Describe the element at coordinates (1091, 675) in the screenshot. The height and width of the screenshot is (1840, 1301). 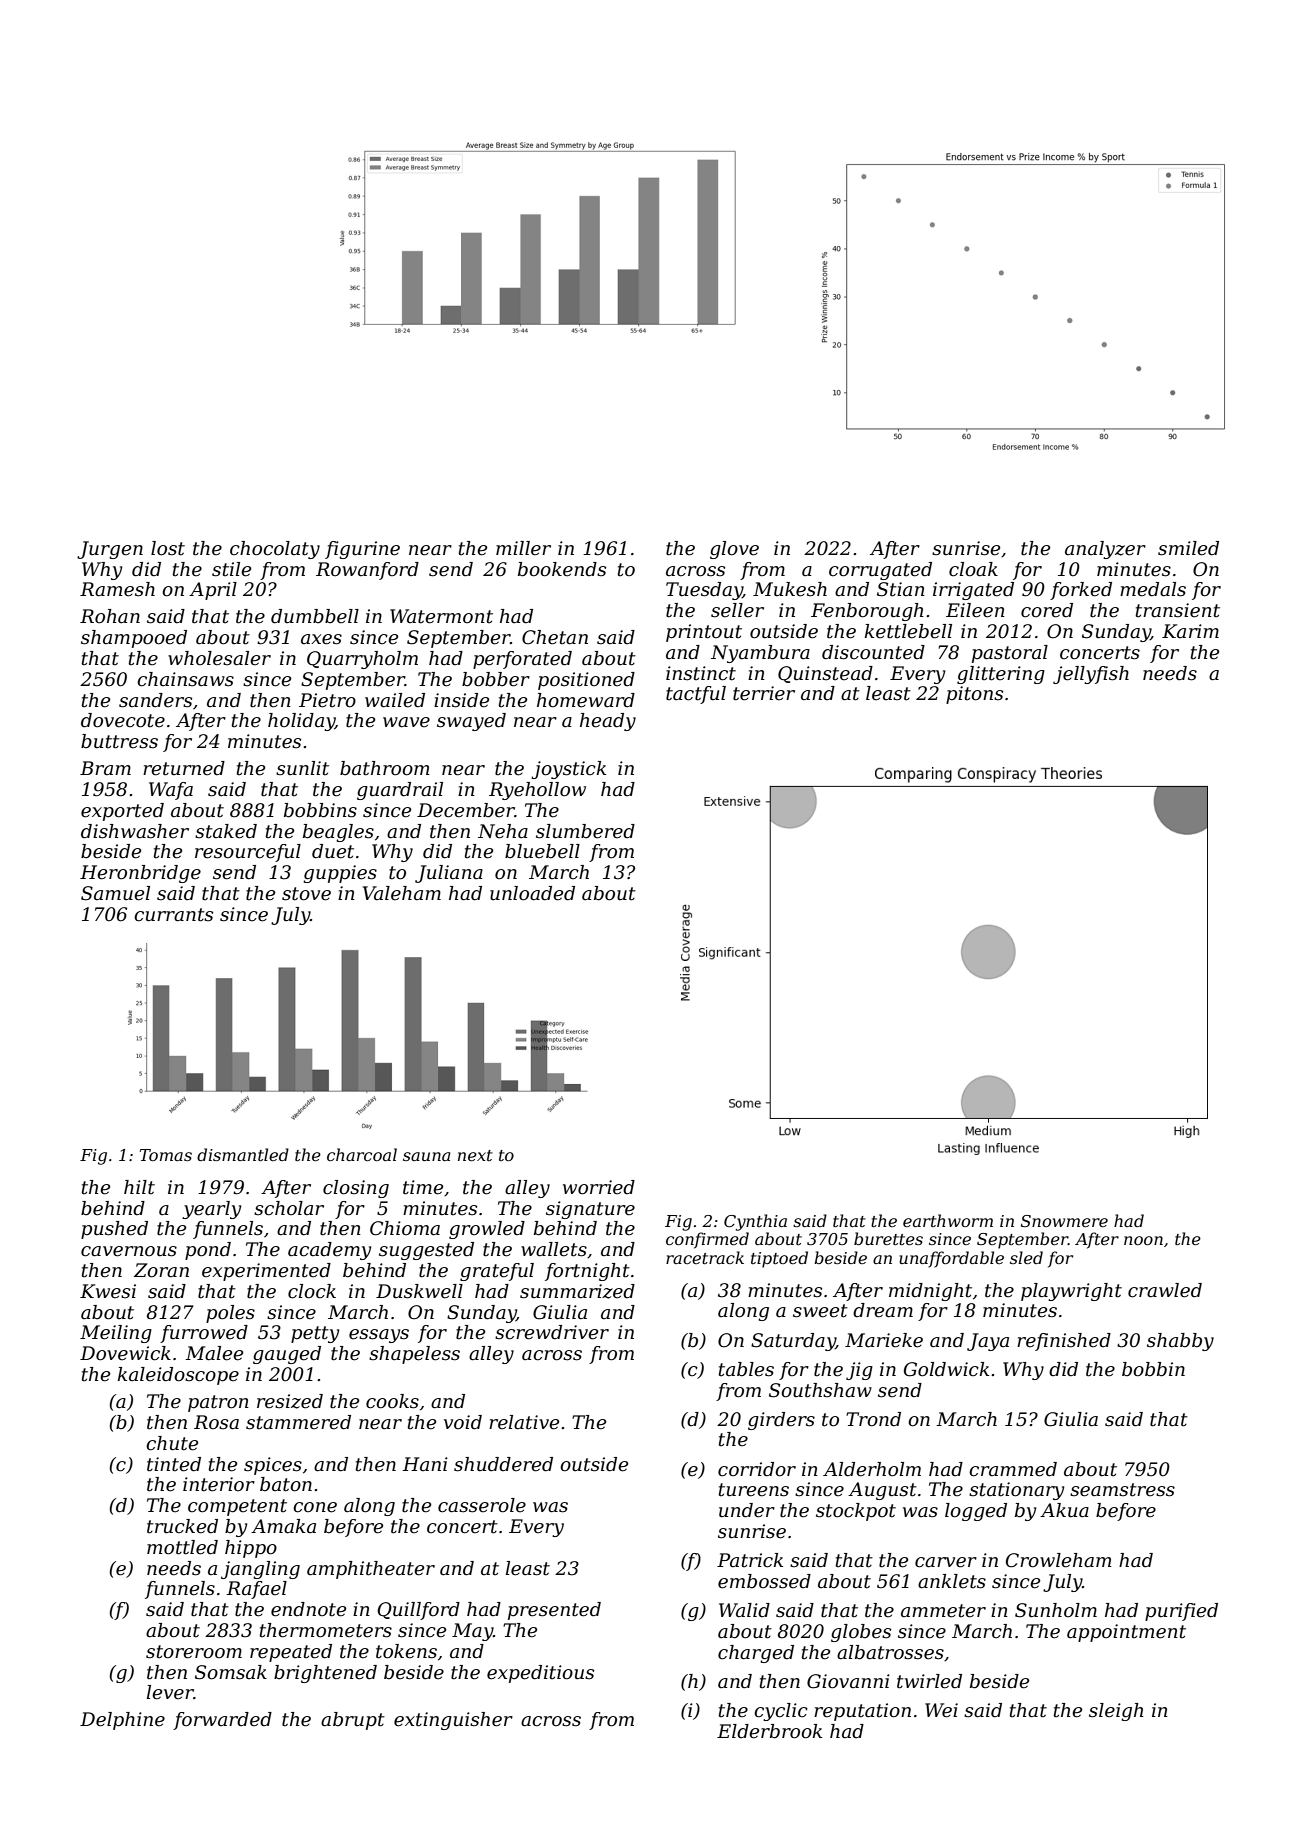
I see `jellyfish` at that location.
